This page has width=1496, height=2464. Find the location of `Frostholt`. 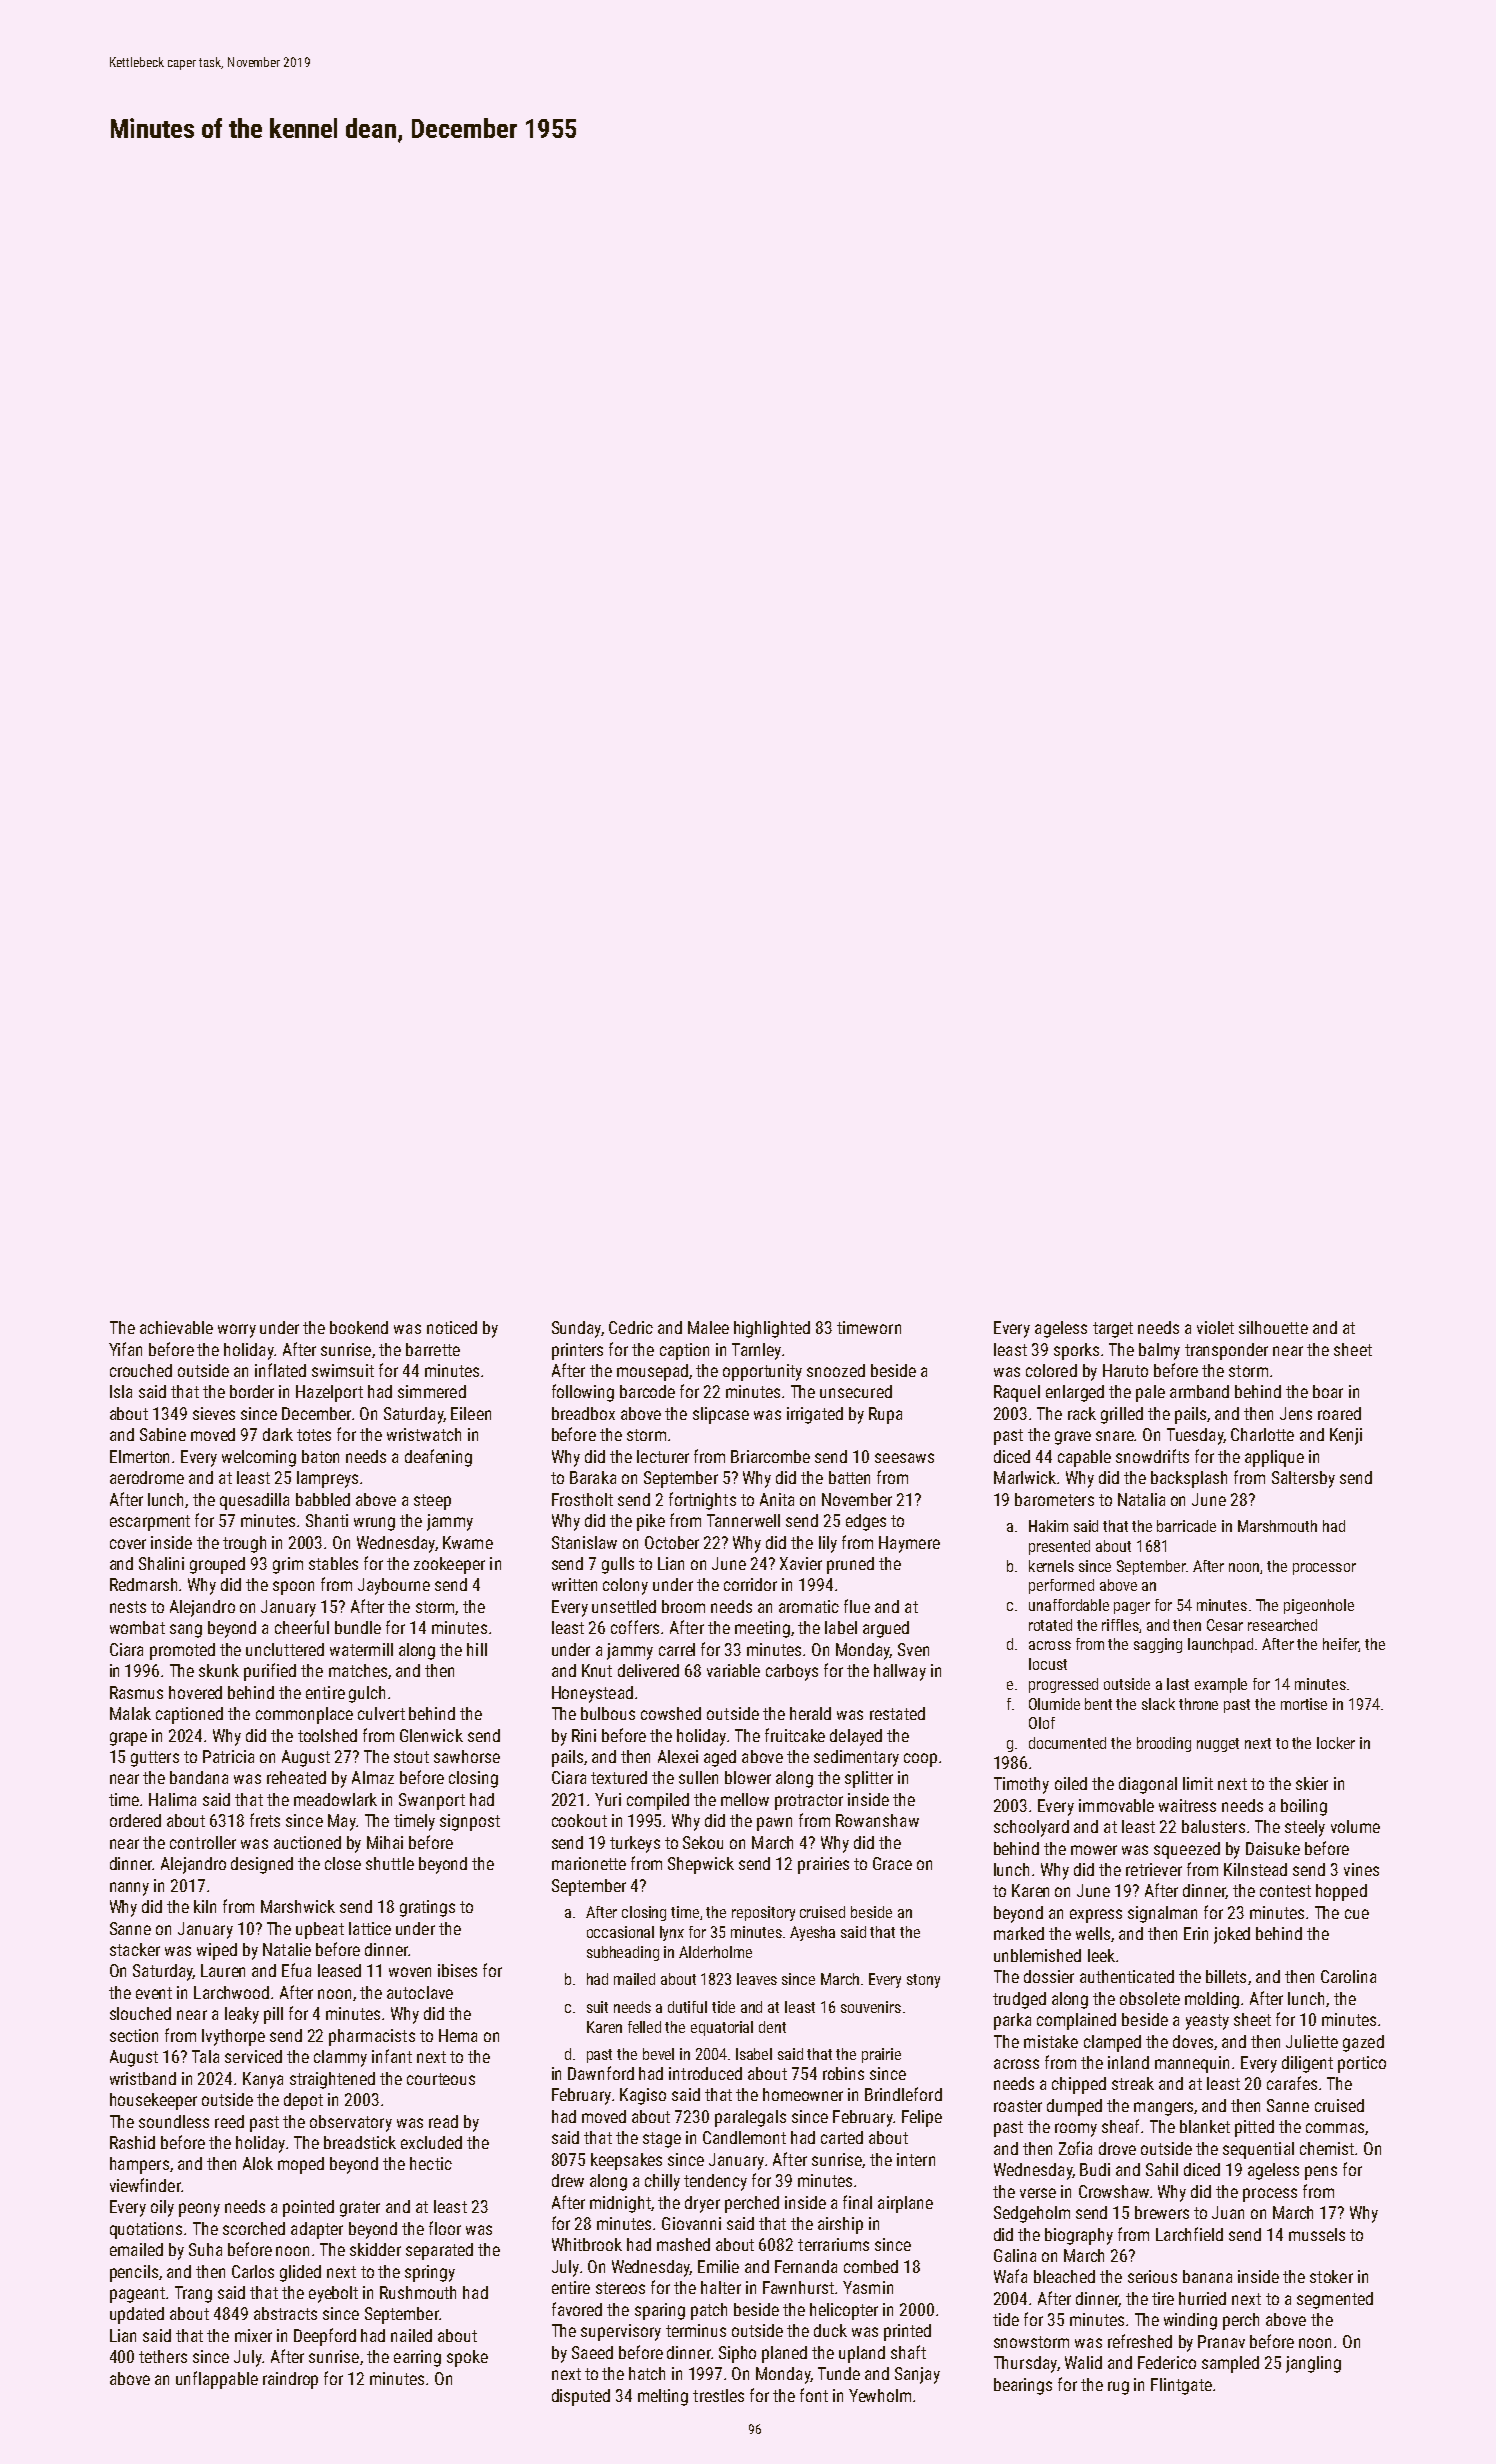

Frostholt is located at coordinates (582, 1499).
